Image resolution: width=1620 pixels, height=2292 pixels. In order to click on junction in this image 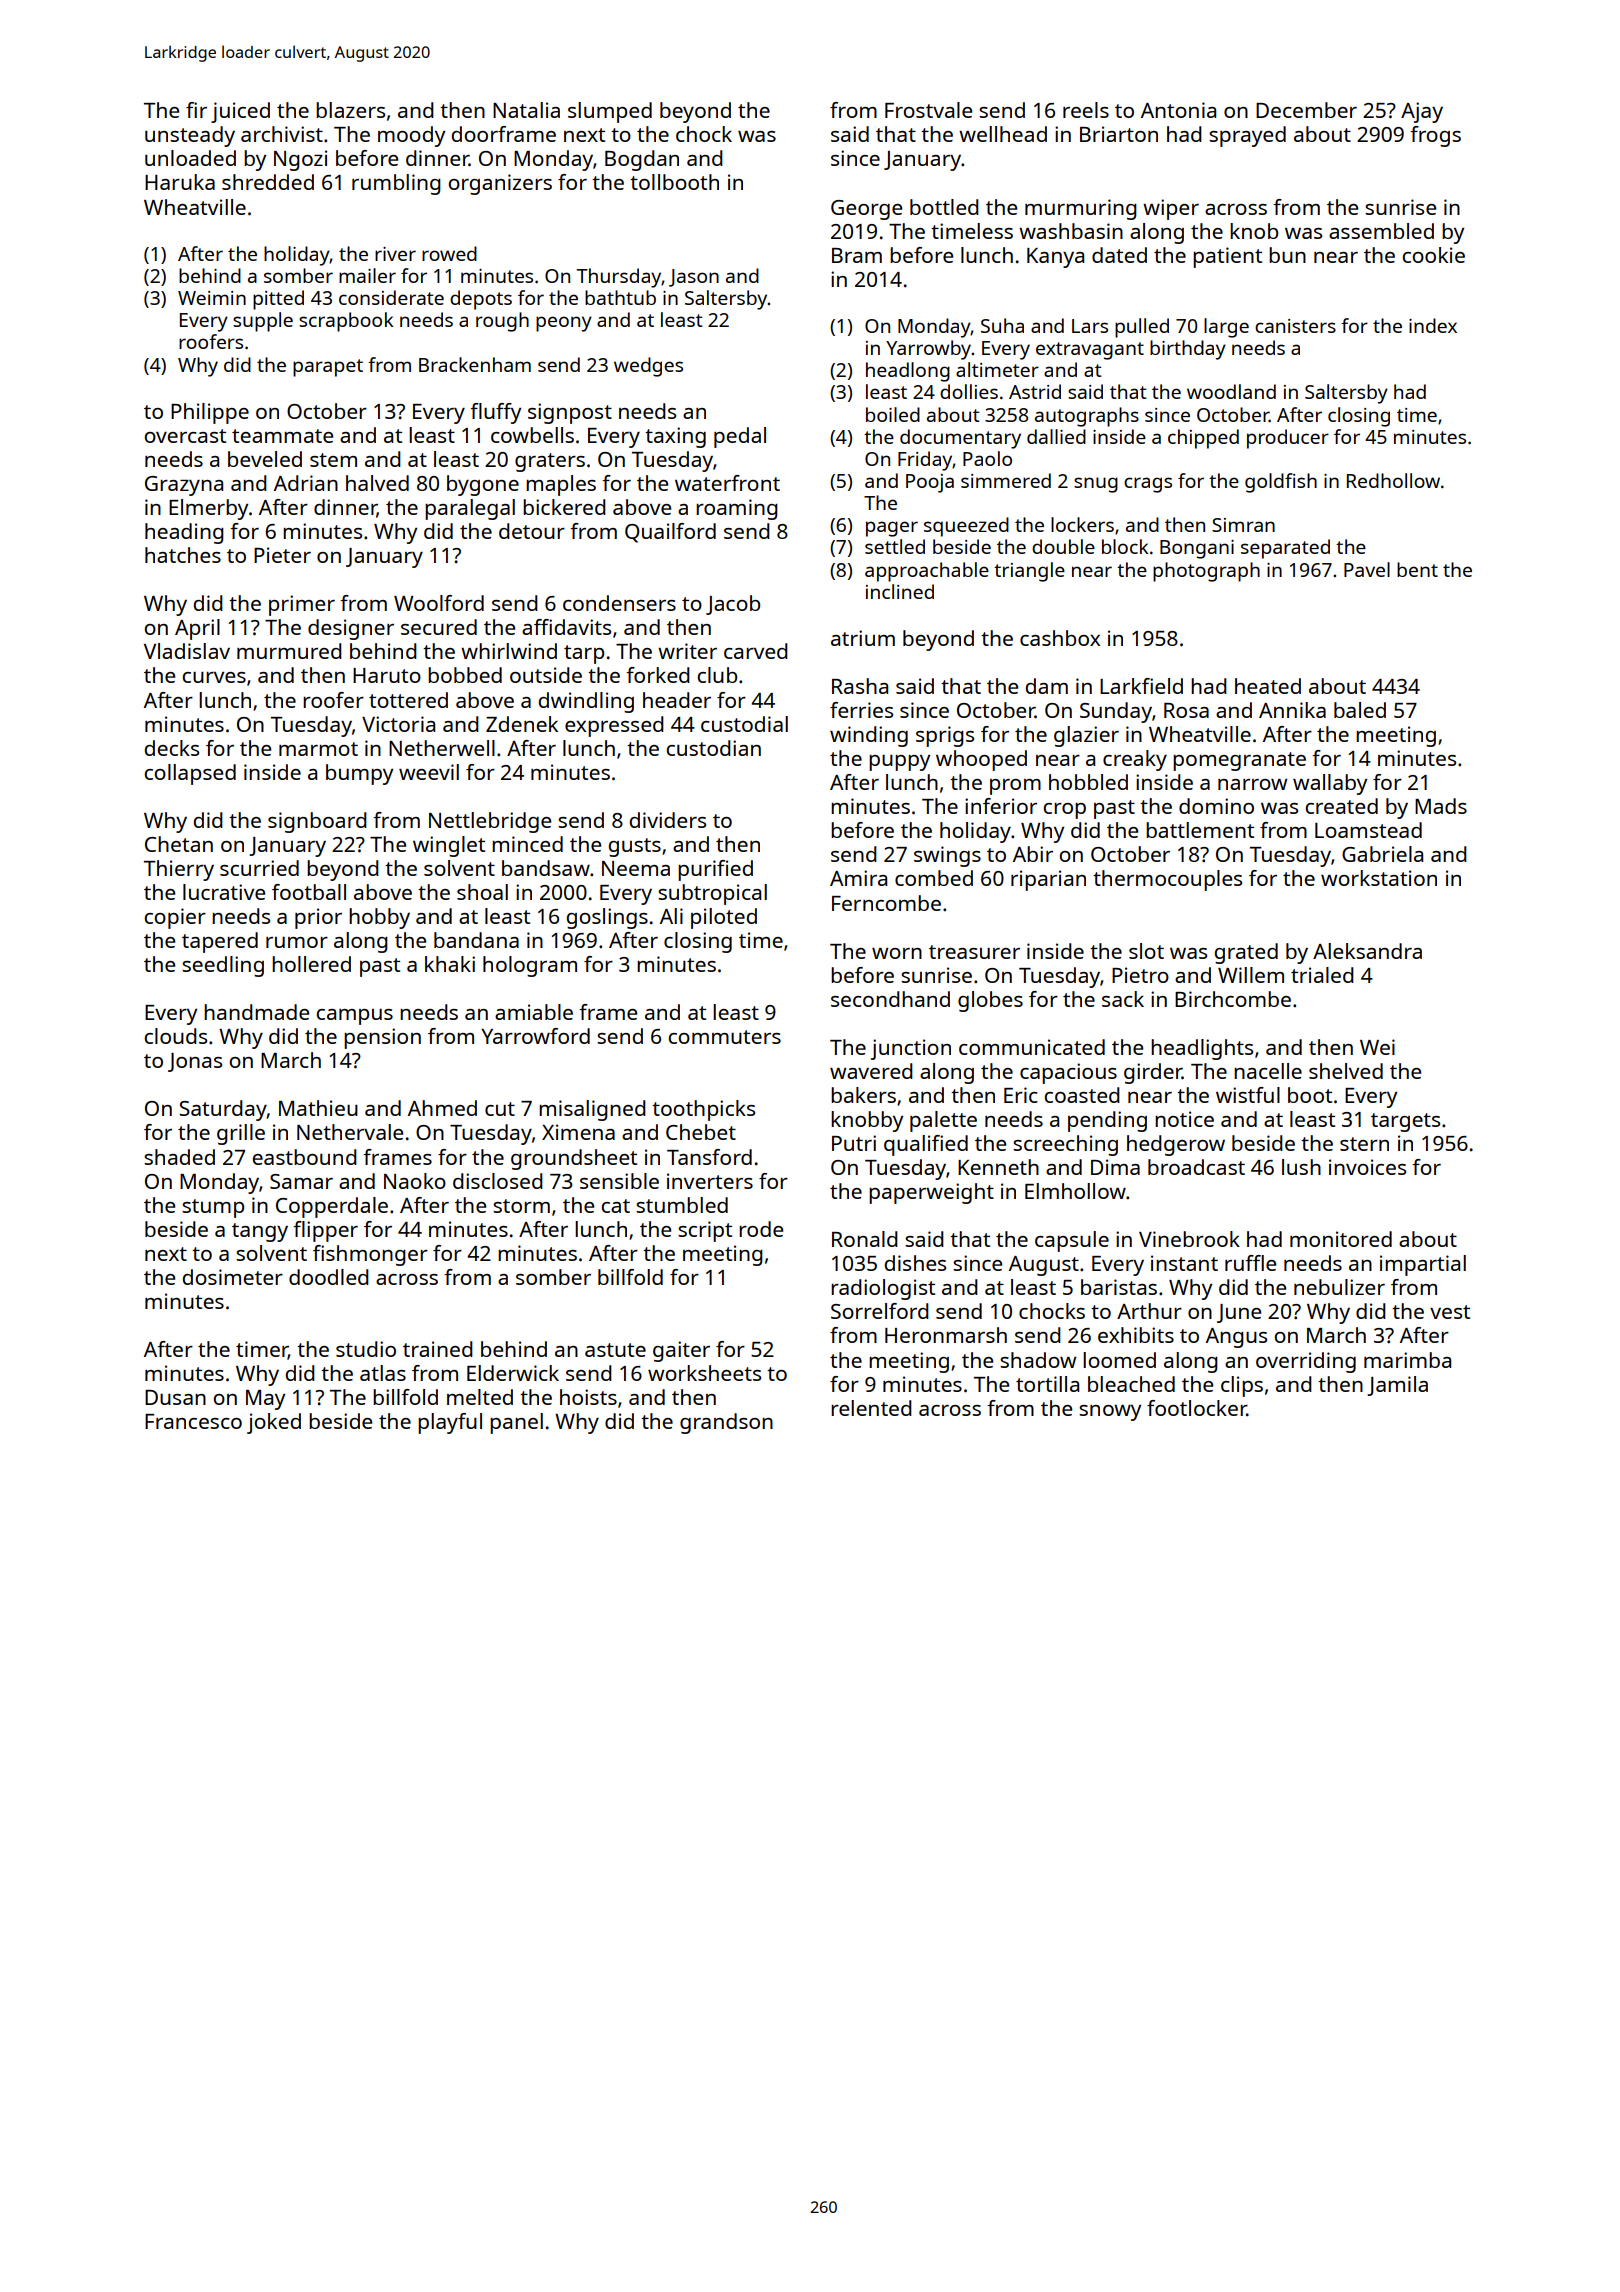, I will do `click(911, 1049)`.
